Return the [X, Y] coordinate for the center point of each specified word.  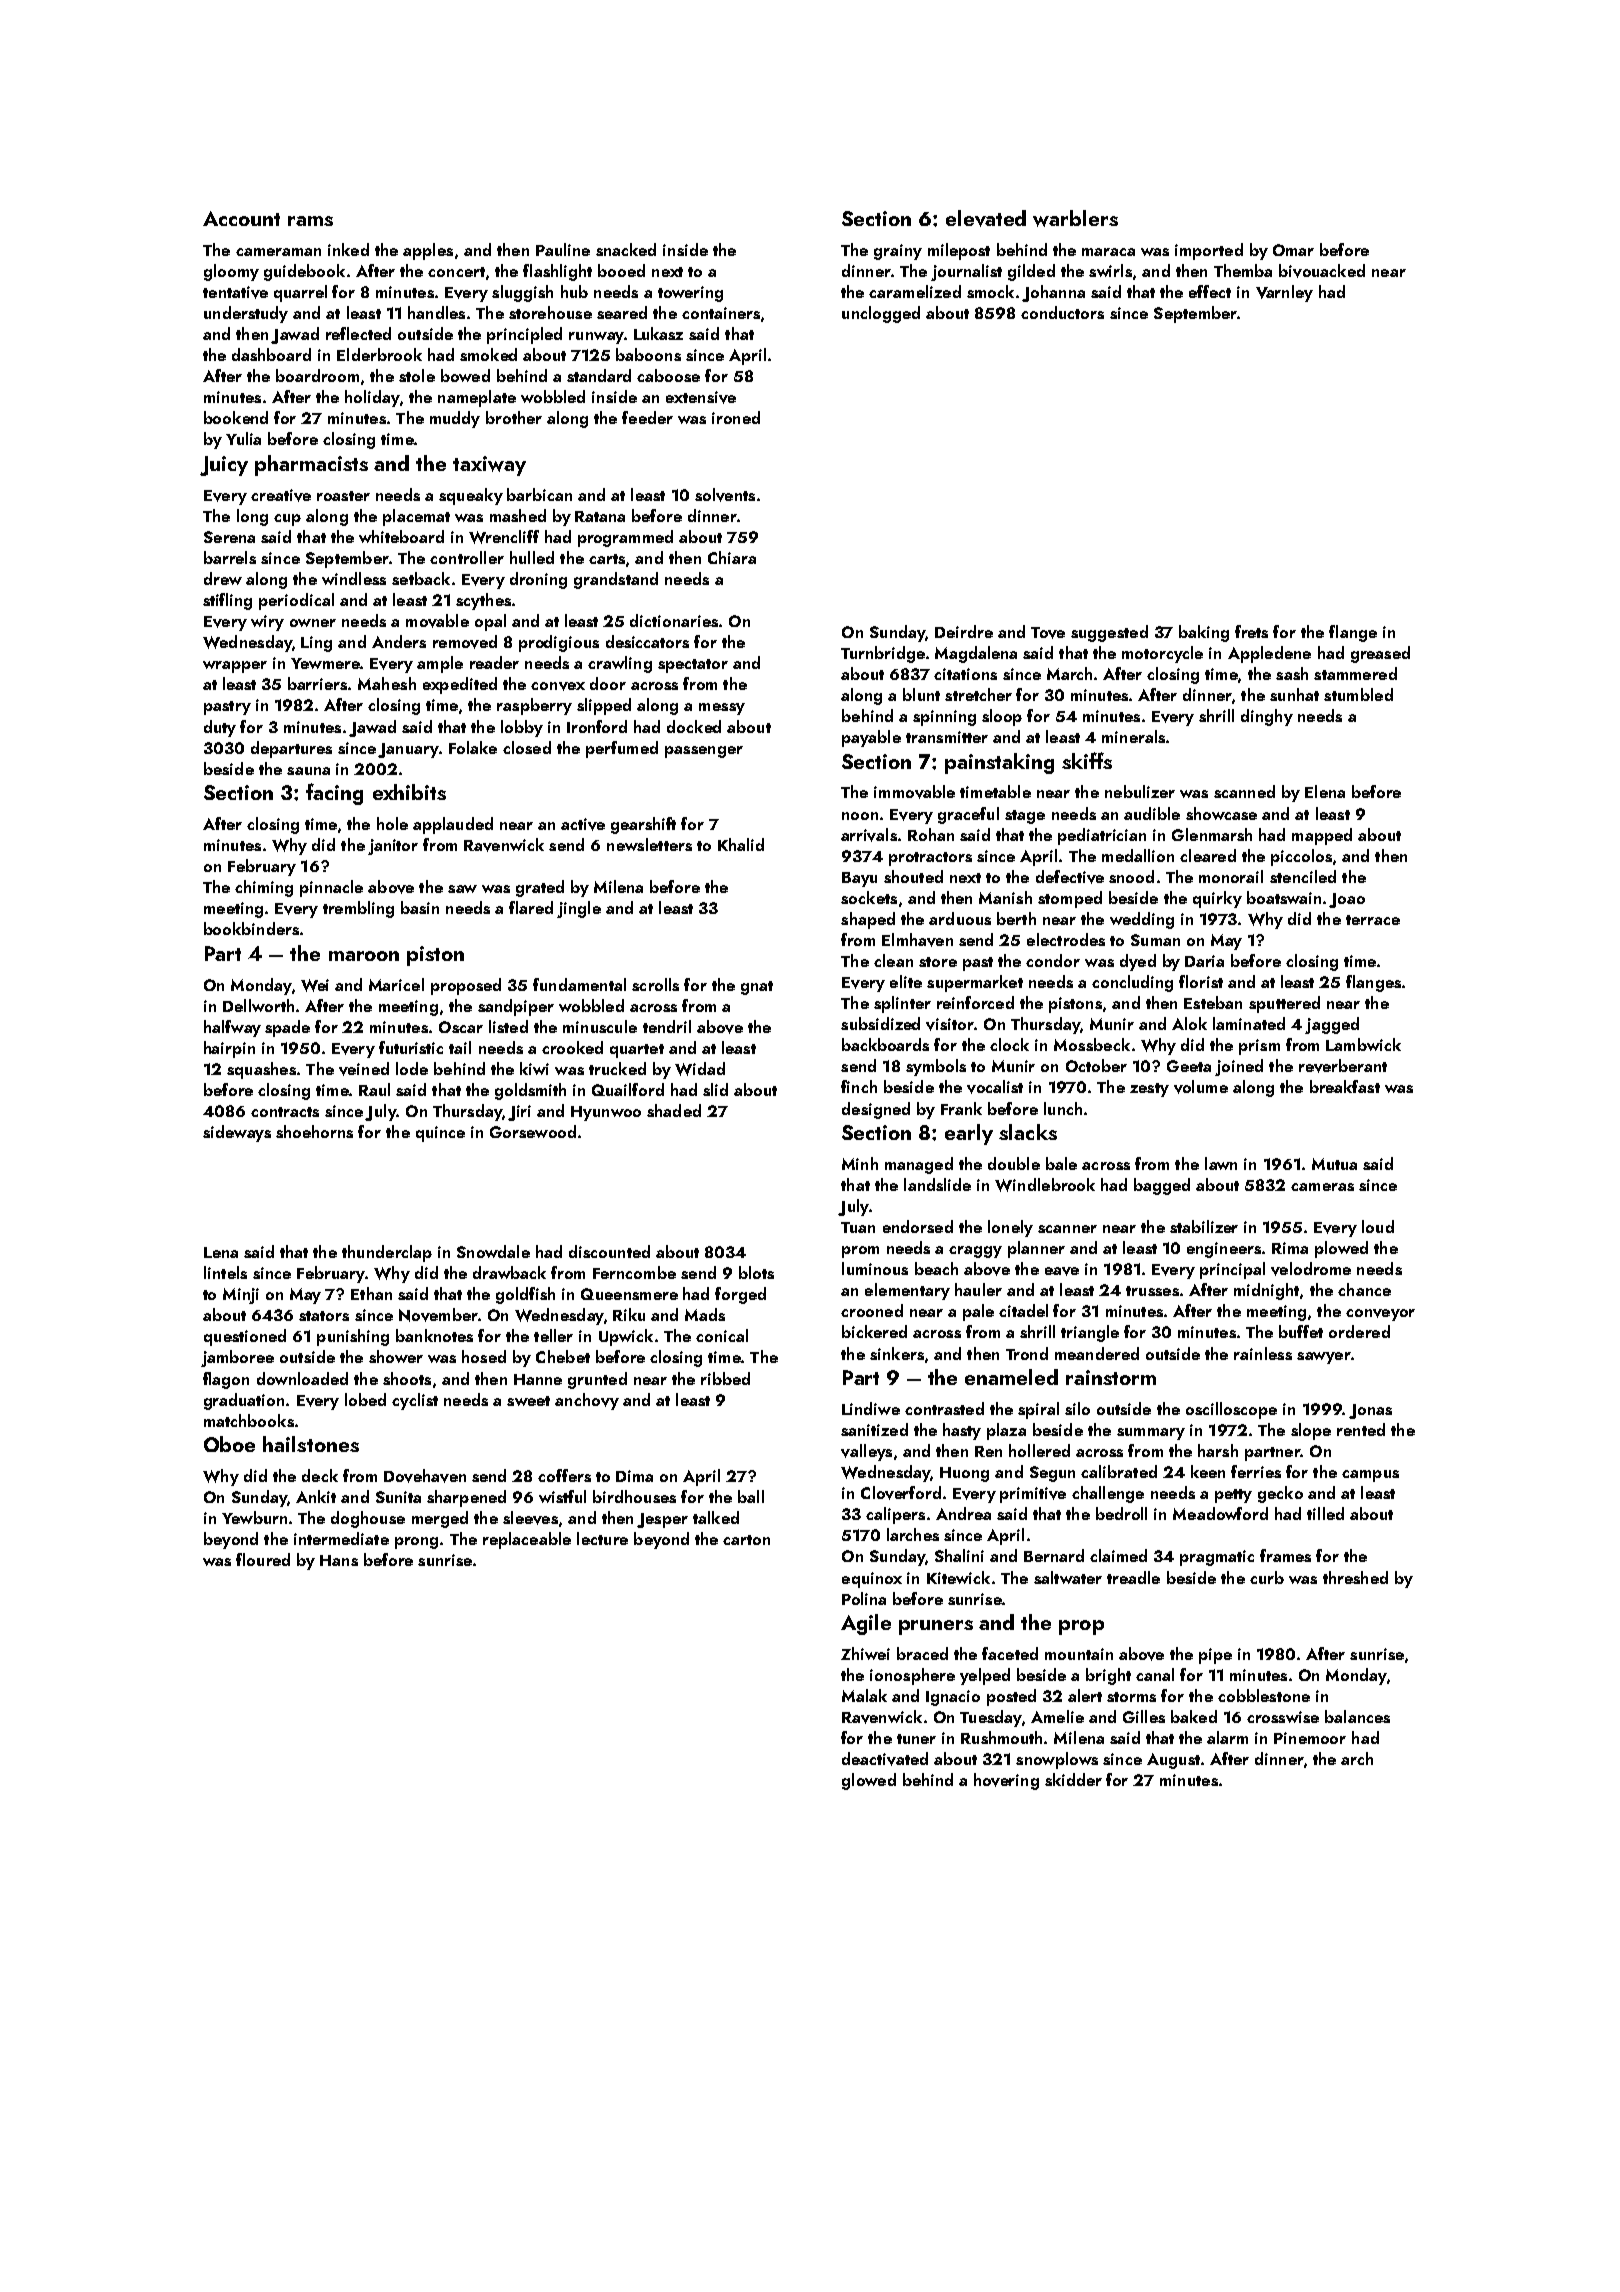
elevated [986, 218]
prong [416, 1543]
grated [540, 888]
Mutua [1334, 1164]
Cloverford [901, 1493]
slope [1311, 1431]
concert [456, 272]
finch [859, 1086]
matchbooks [249, 1420]
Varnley [1284, 293]
